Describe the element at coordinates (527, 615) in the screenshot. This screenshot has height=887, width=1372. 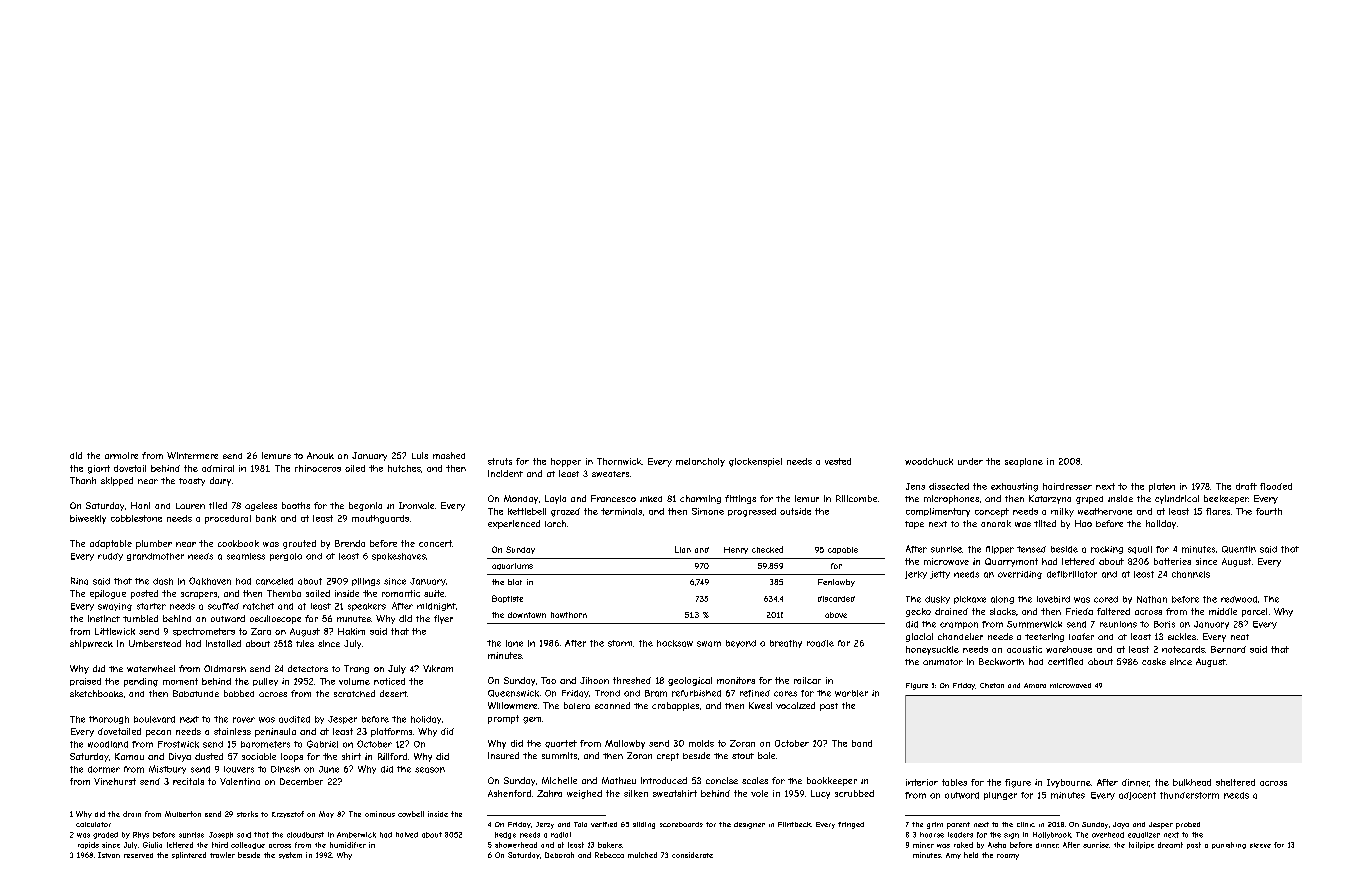
I see `downtown` at that location.
